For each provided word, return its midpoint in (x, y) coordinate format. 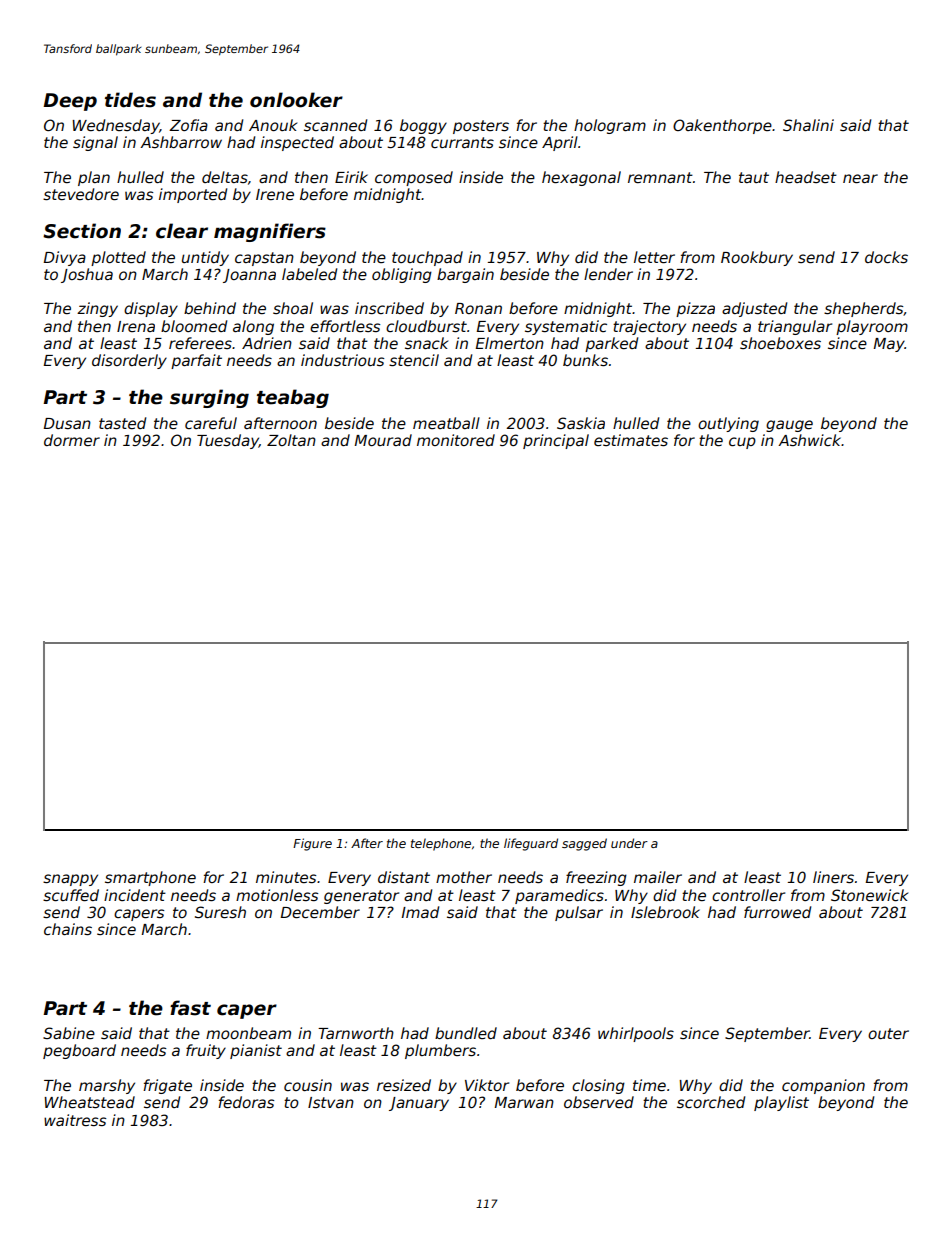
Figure (312, 844)
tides (130, 100)
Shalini (808, 125)
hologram (610, 126)
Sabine (69, 1033)
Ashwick (810, 440)
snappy (70, 880)
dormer (72, 440)
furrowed (777, 912)
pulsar (579, 913)
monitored (456, 440)
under (629, 843)
